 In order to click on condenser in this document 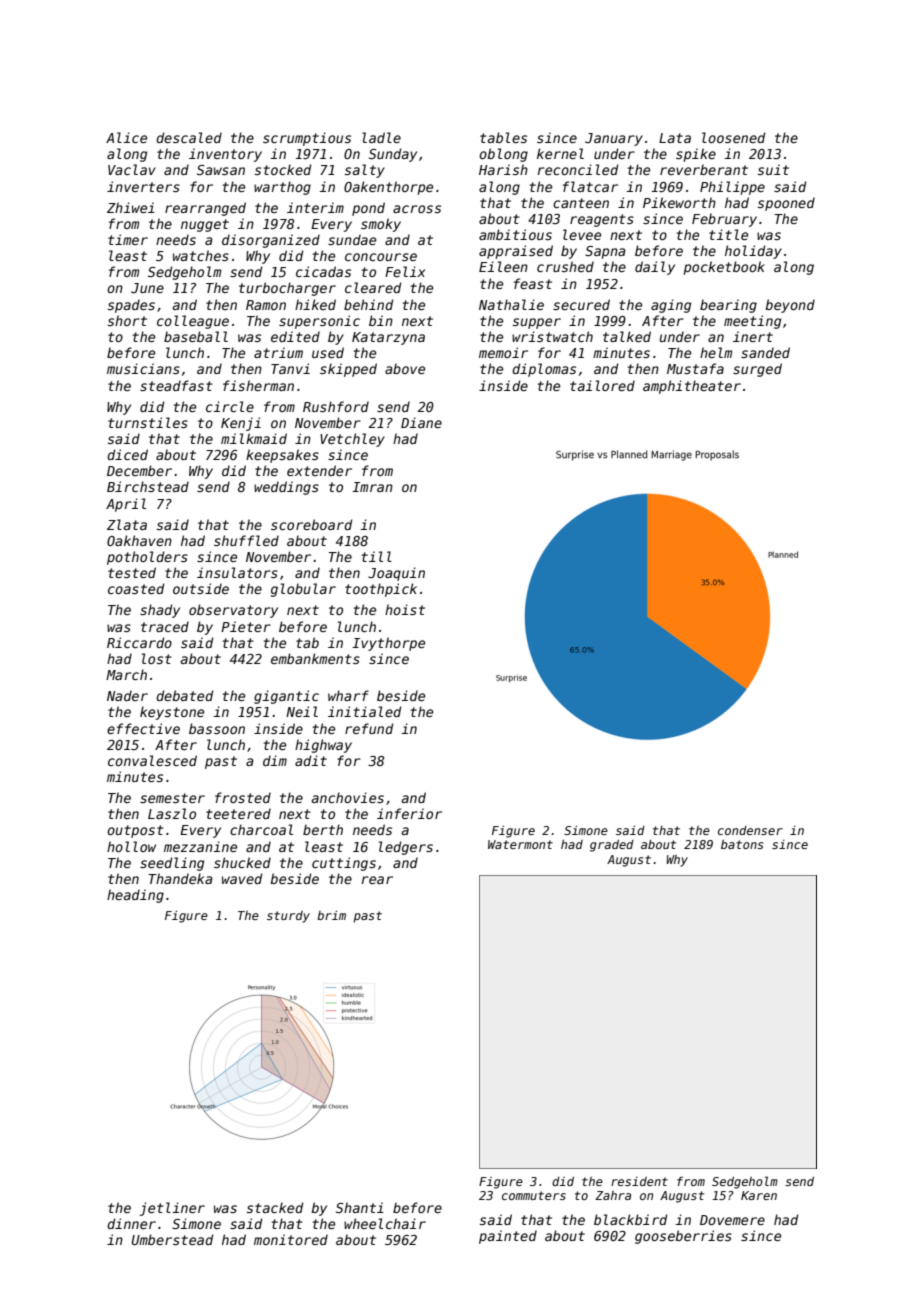, I will do `click(750, 830)`.
